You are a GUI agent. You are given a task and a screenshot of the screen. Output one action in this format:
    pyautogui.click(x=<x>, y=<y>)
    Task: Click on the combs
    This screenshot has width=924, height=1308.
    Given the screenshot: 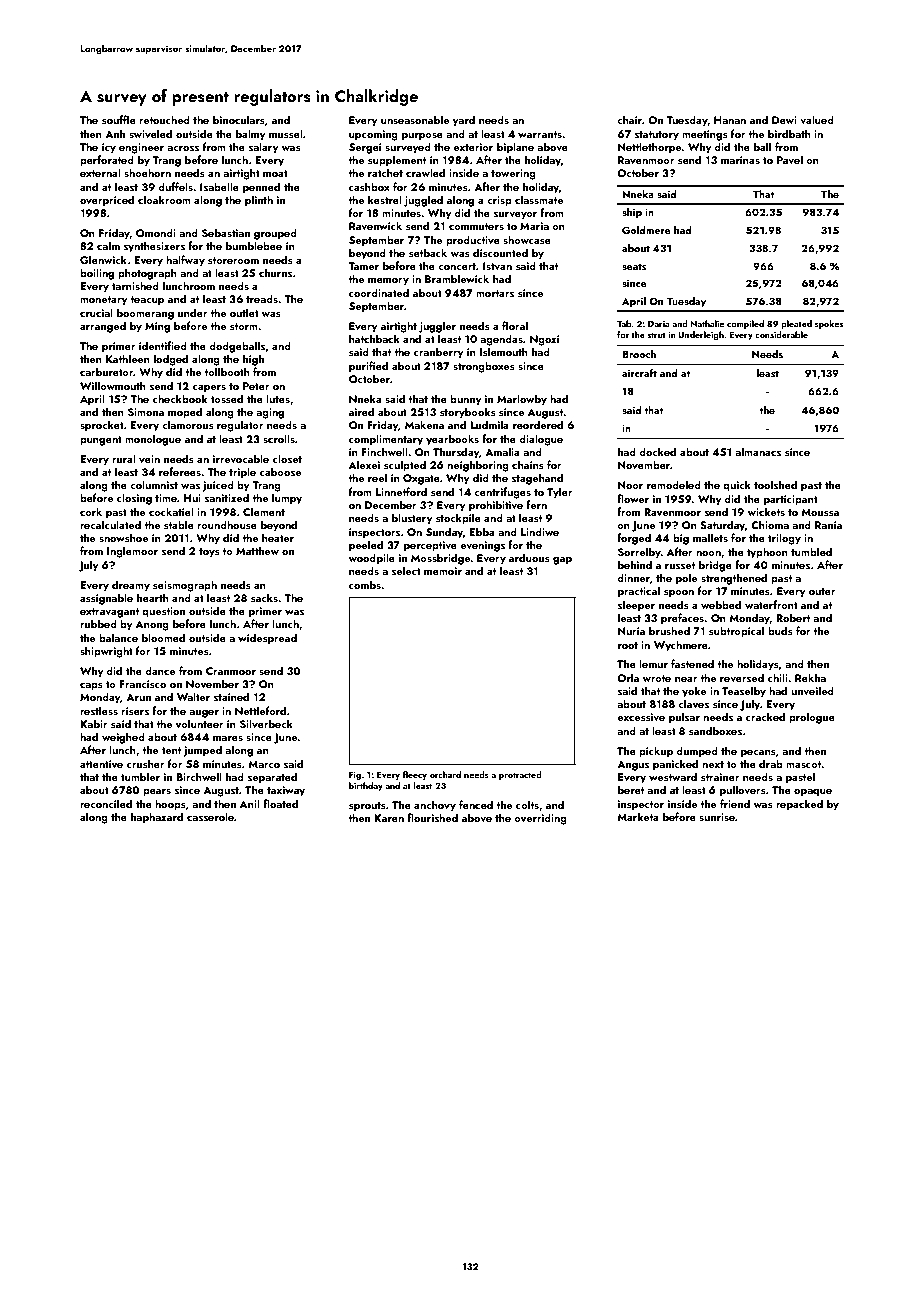 What is the action you would take?
    pyautogui.click(x=365, y=584)
